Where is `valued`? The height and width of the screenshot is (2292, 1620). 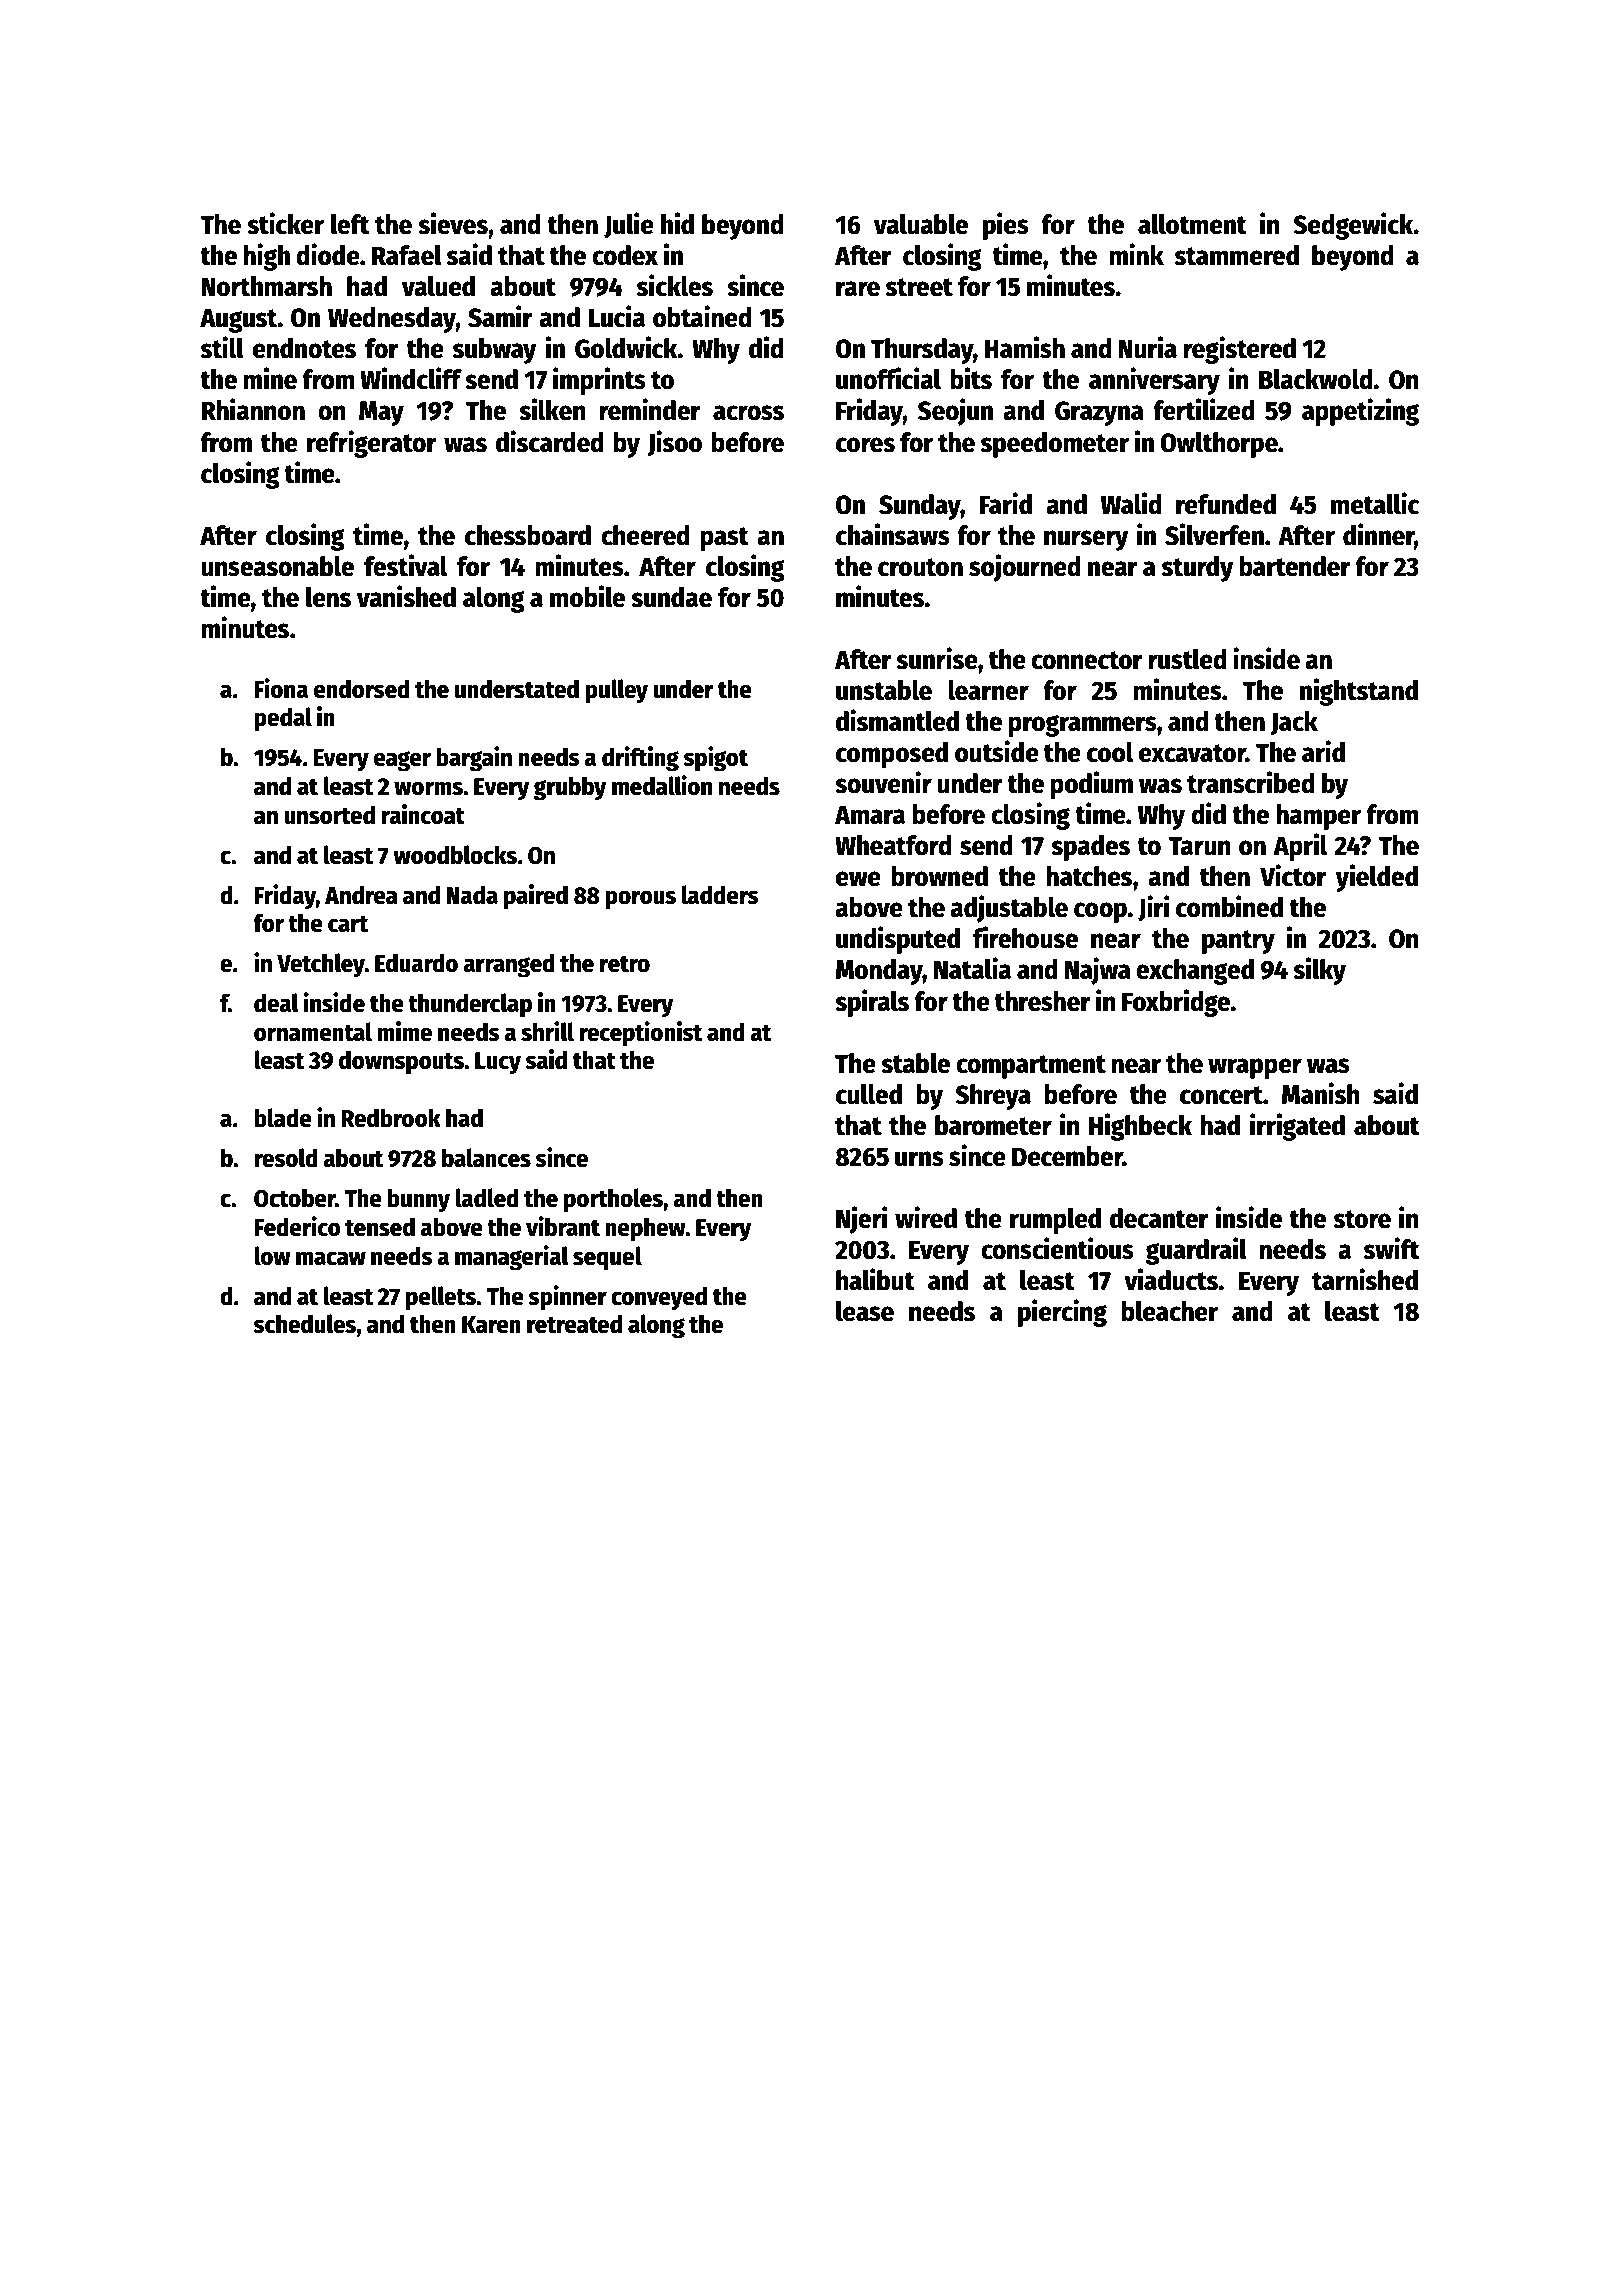
valued is located at coordinates (438, 286).
